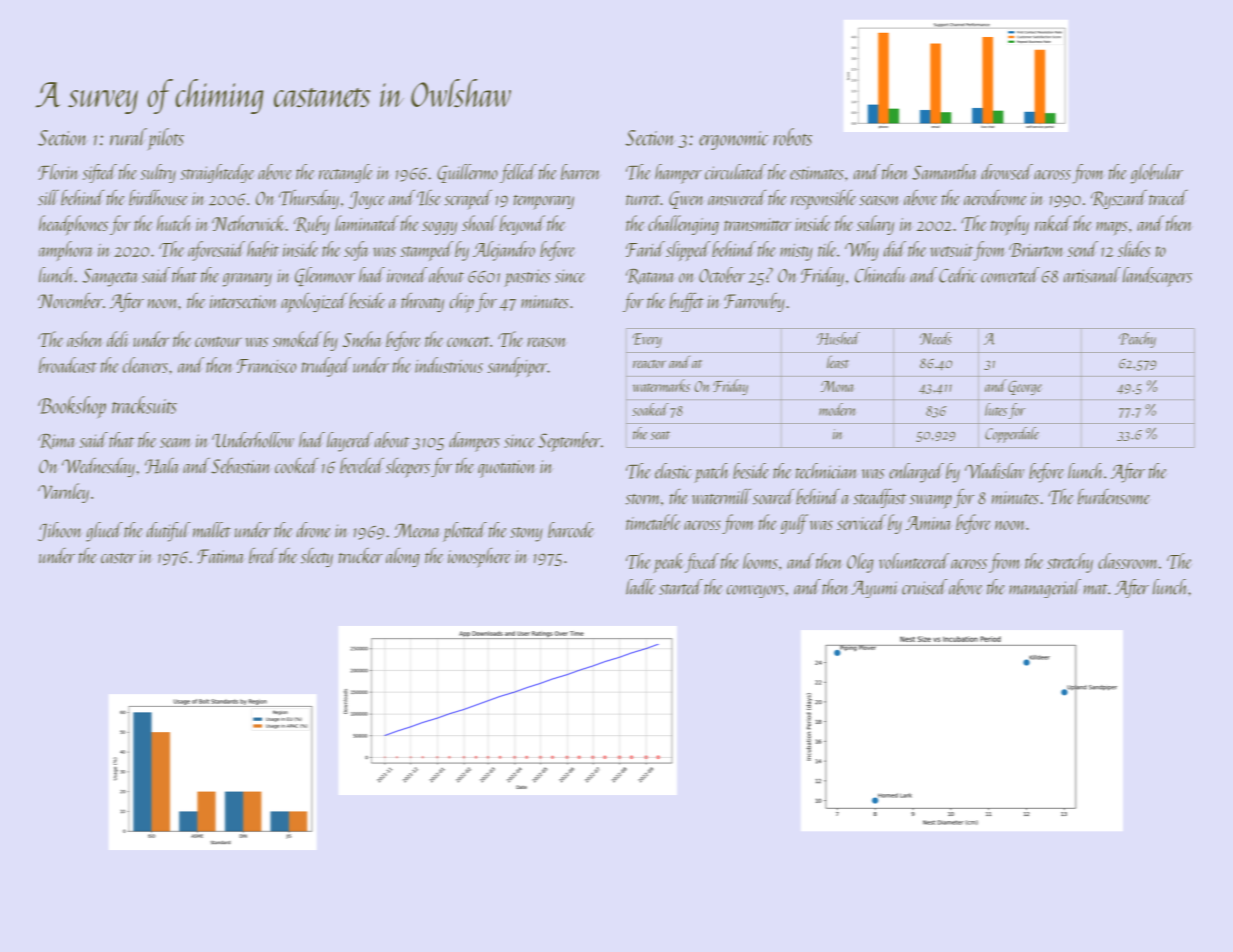 This screenshot has width=1233, height=952. I want to click on conveyors, so click(755, 591).
